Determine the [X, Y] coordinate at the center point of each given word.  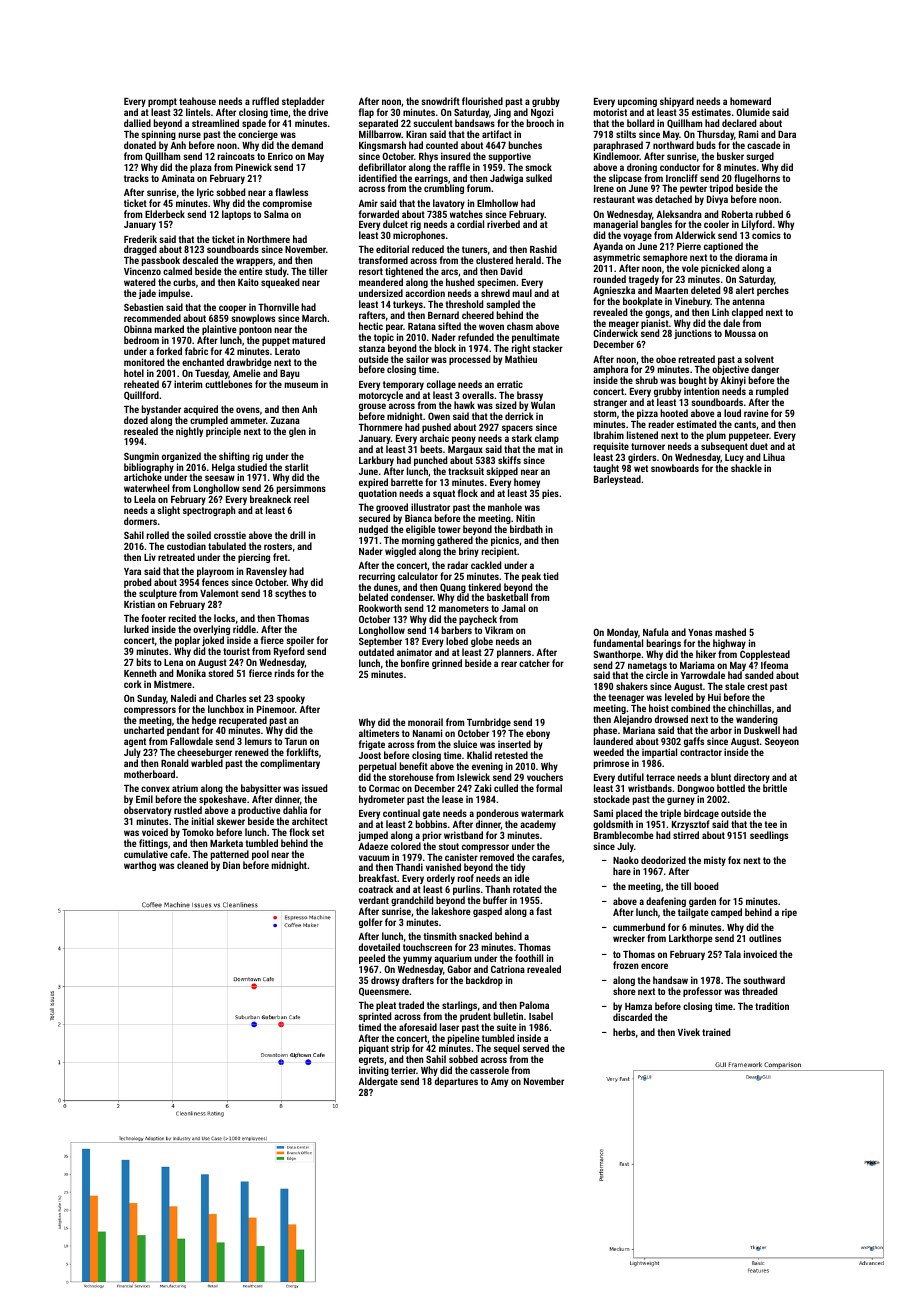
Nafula [656, 632]
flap [366, 113]
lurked [136, 629]
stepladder [303, 102]
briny [469, 552]
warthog [140, 866]
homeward [750, 101]
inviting [374, 1071]
